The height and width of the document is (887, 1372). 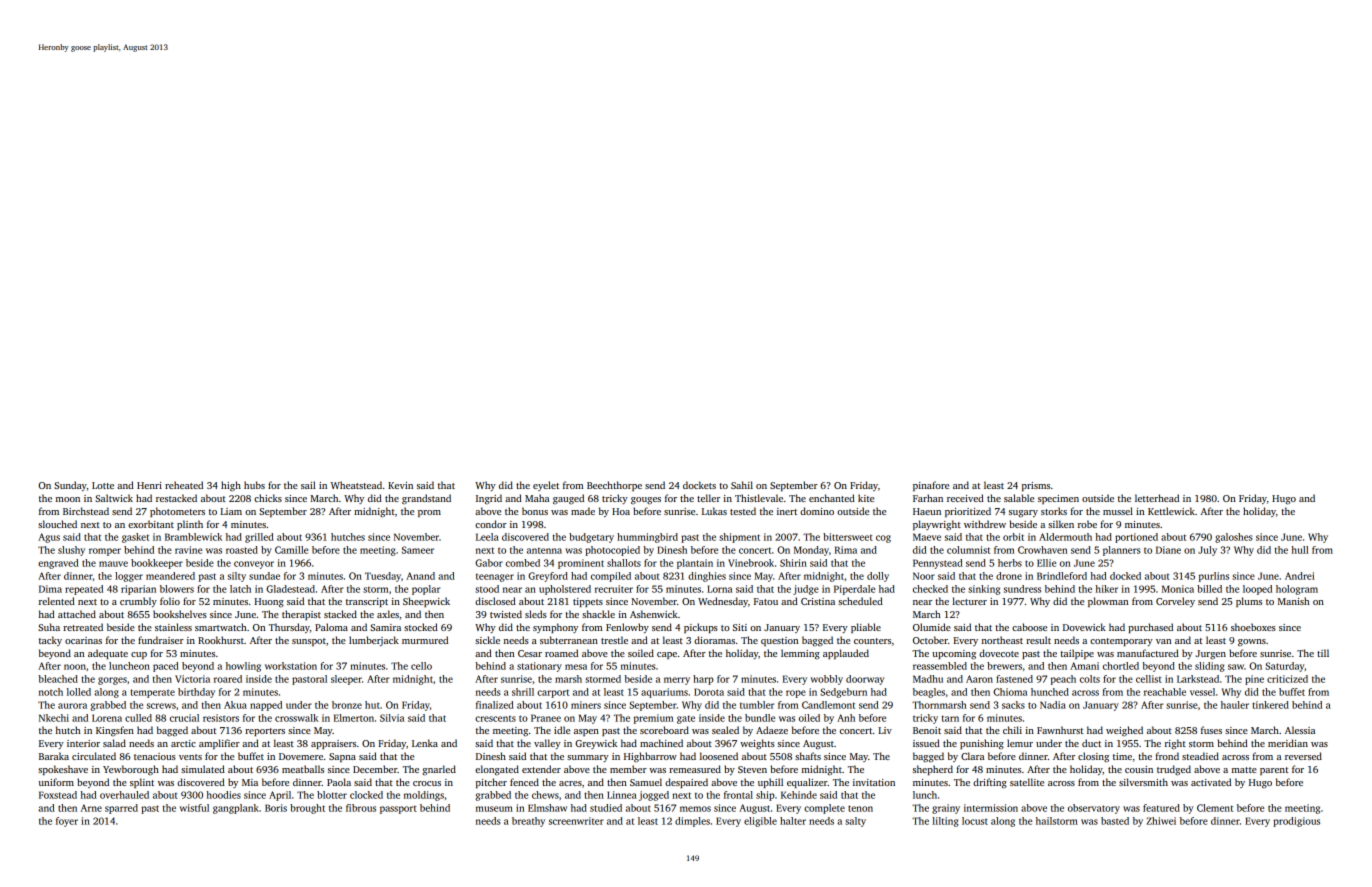 I want to click on April, so click(x=280, y=796).
